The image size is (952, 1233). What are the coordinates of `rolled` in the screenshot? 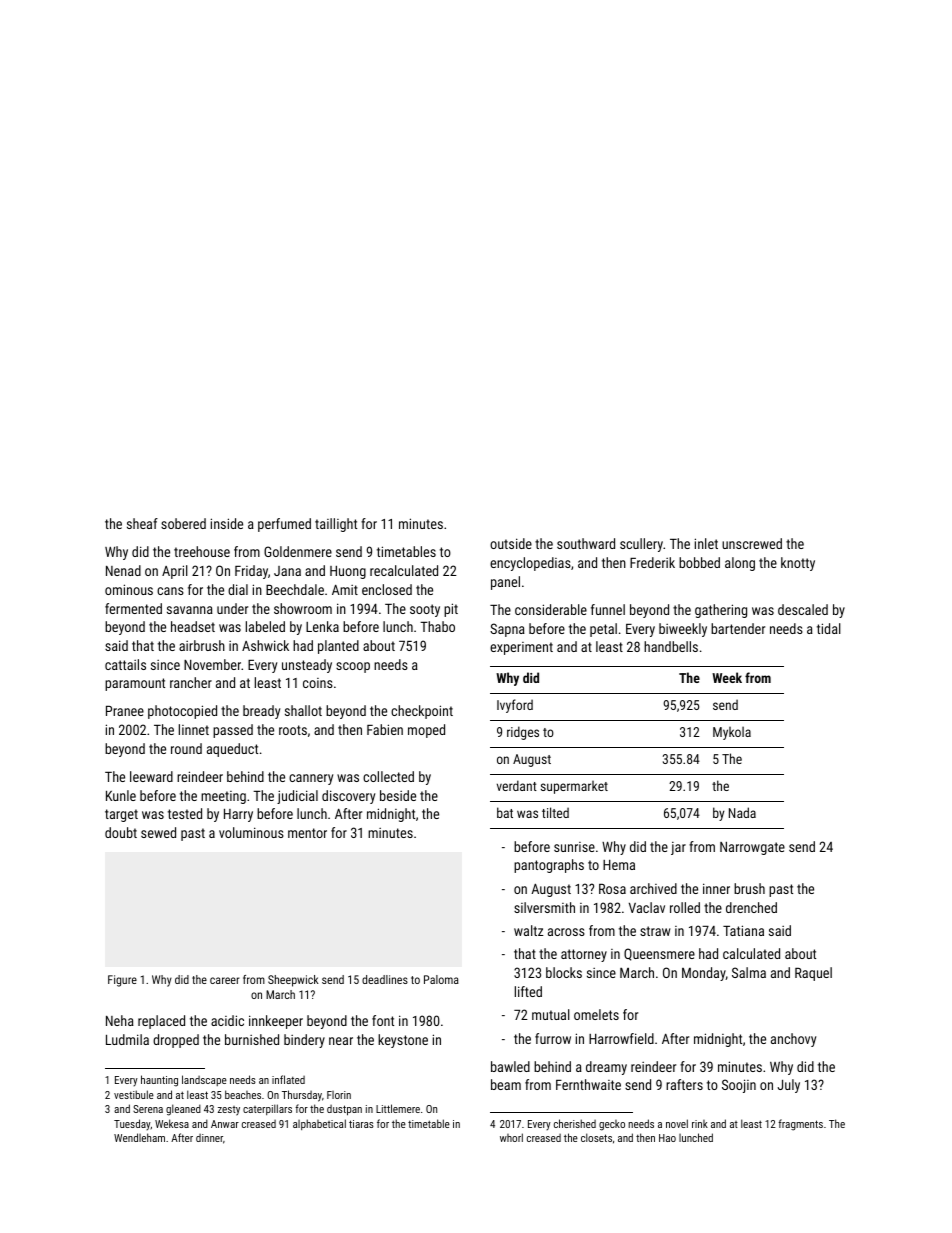 It's located at (685, 907).
